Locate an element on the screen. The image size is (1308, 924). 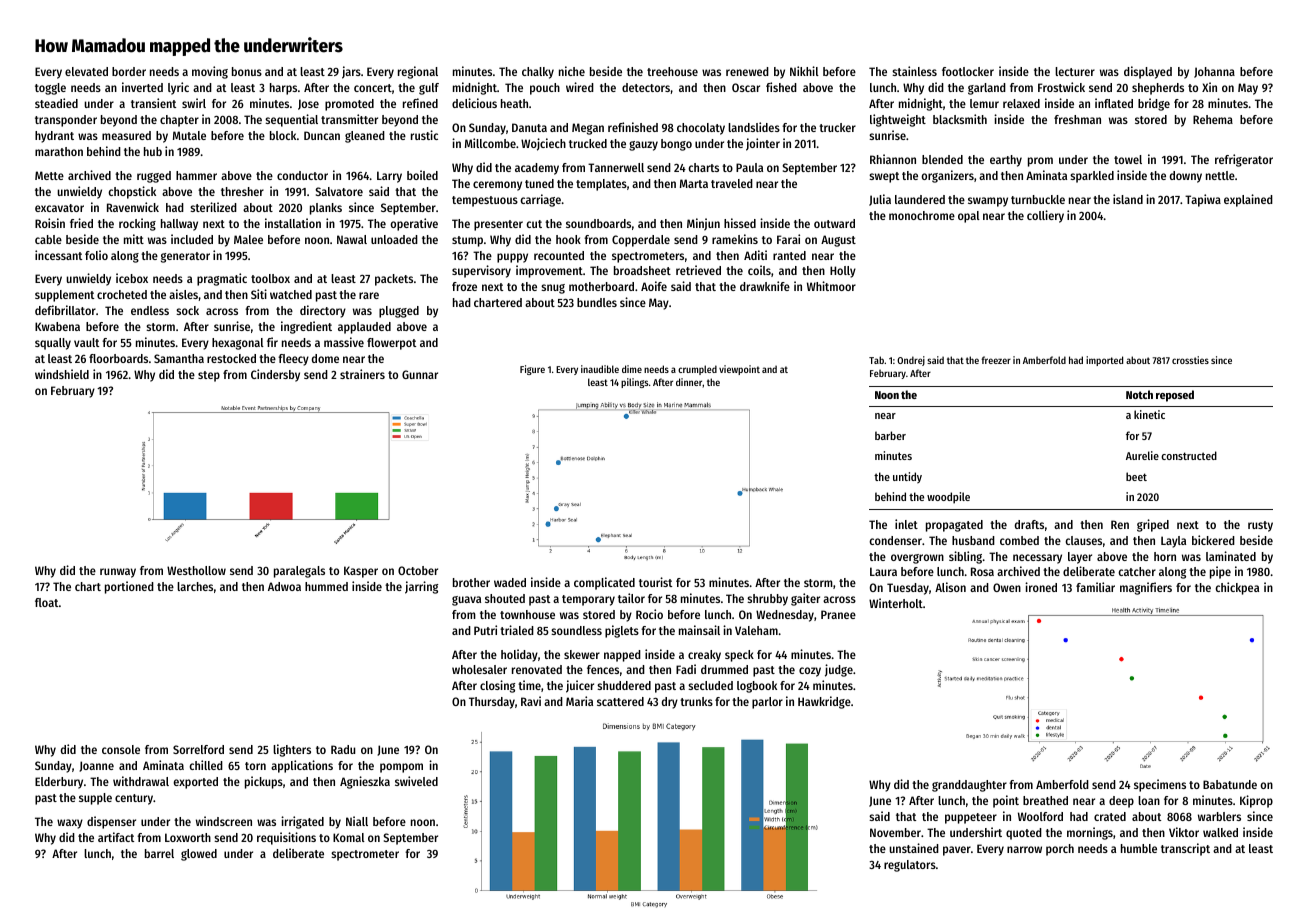
paver is located at coordinates (957, 851).
